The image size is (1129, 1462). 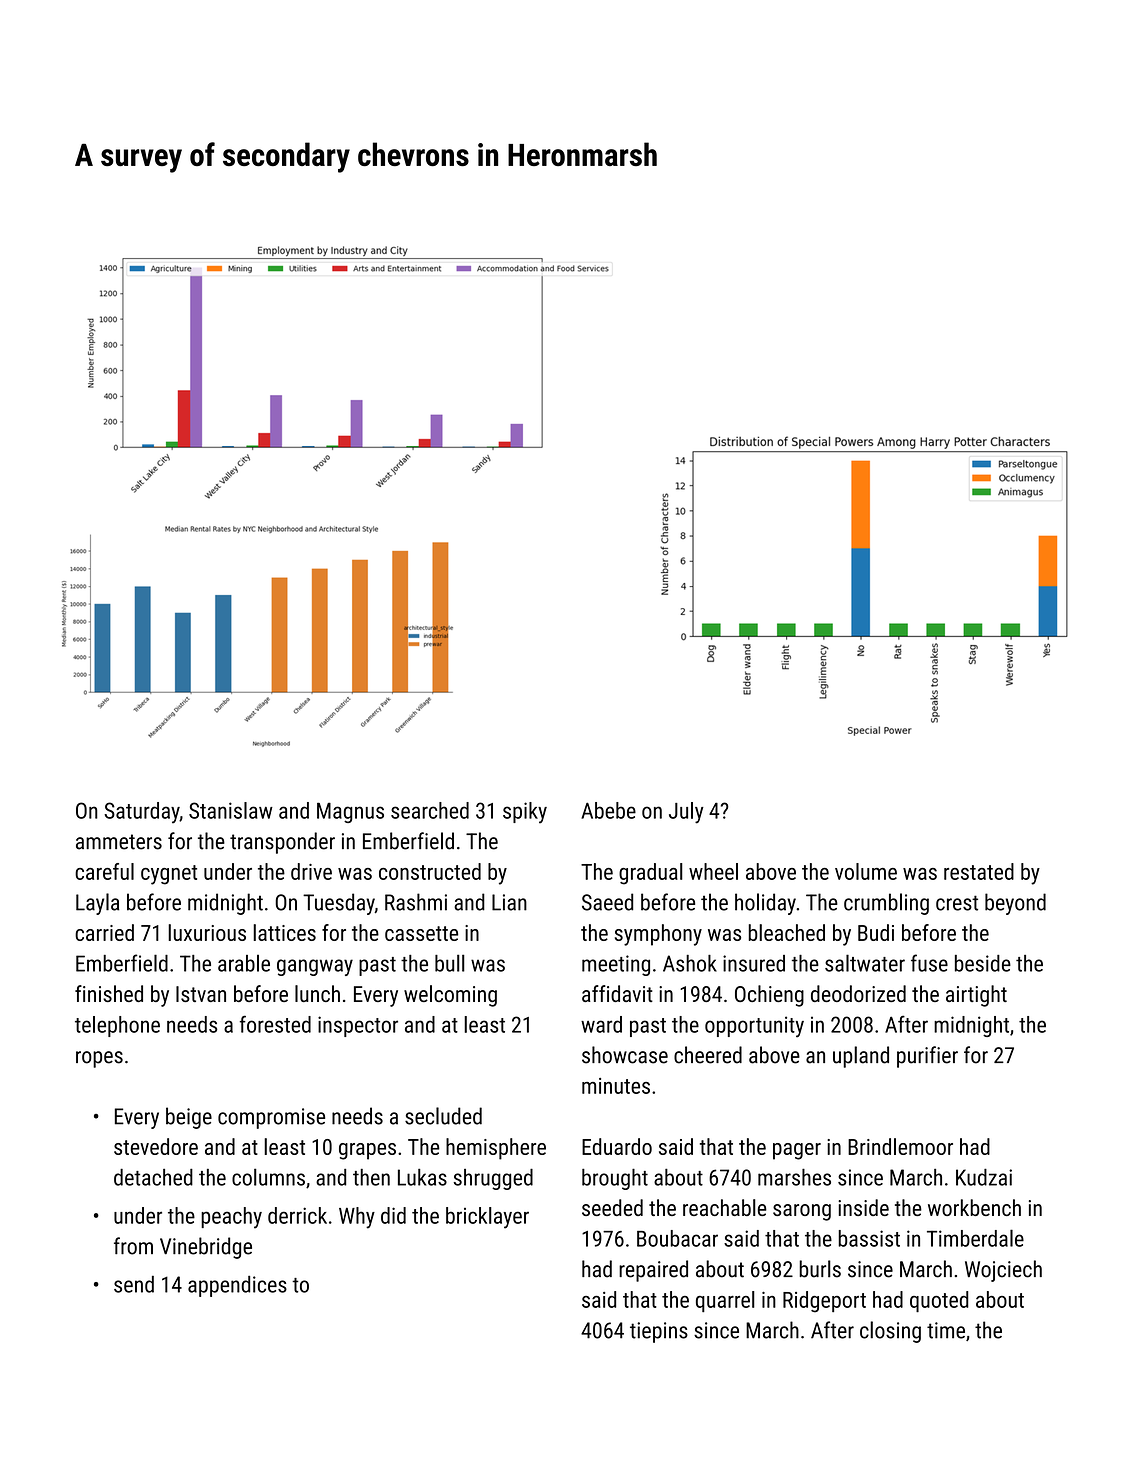 I want to click on stevedore, so click(x=156, y=1146).
